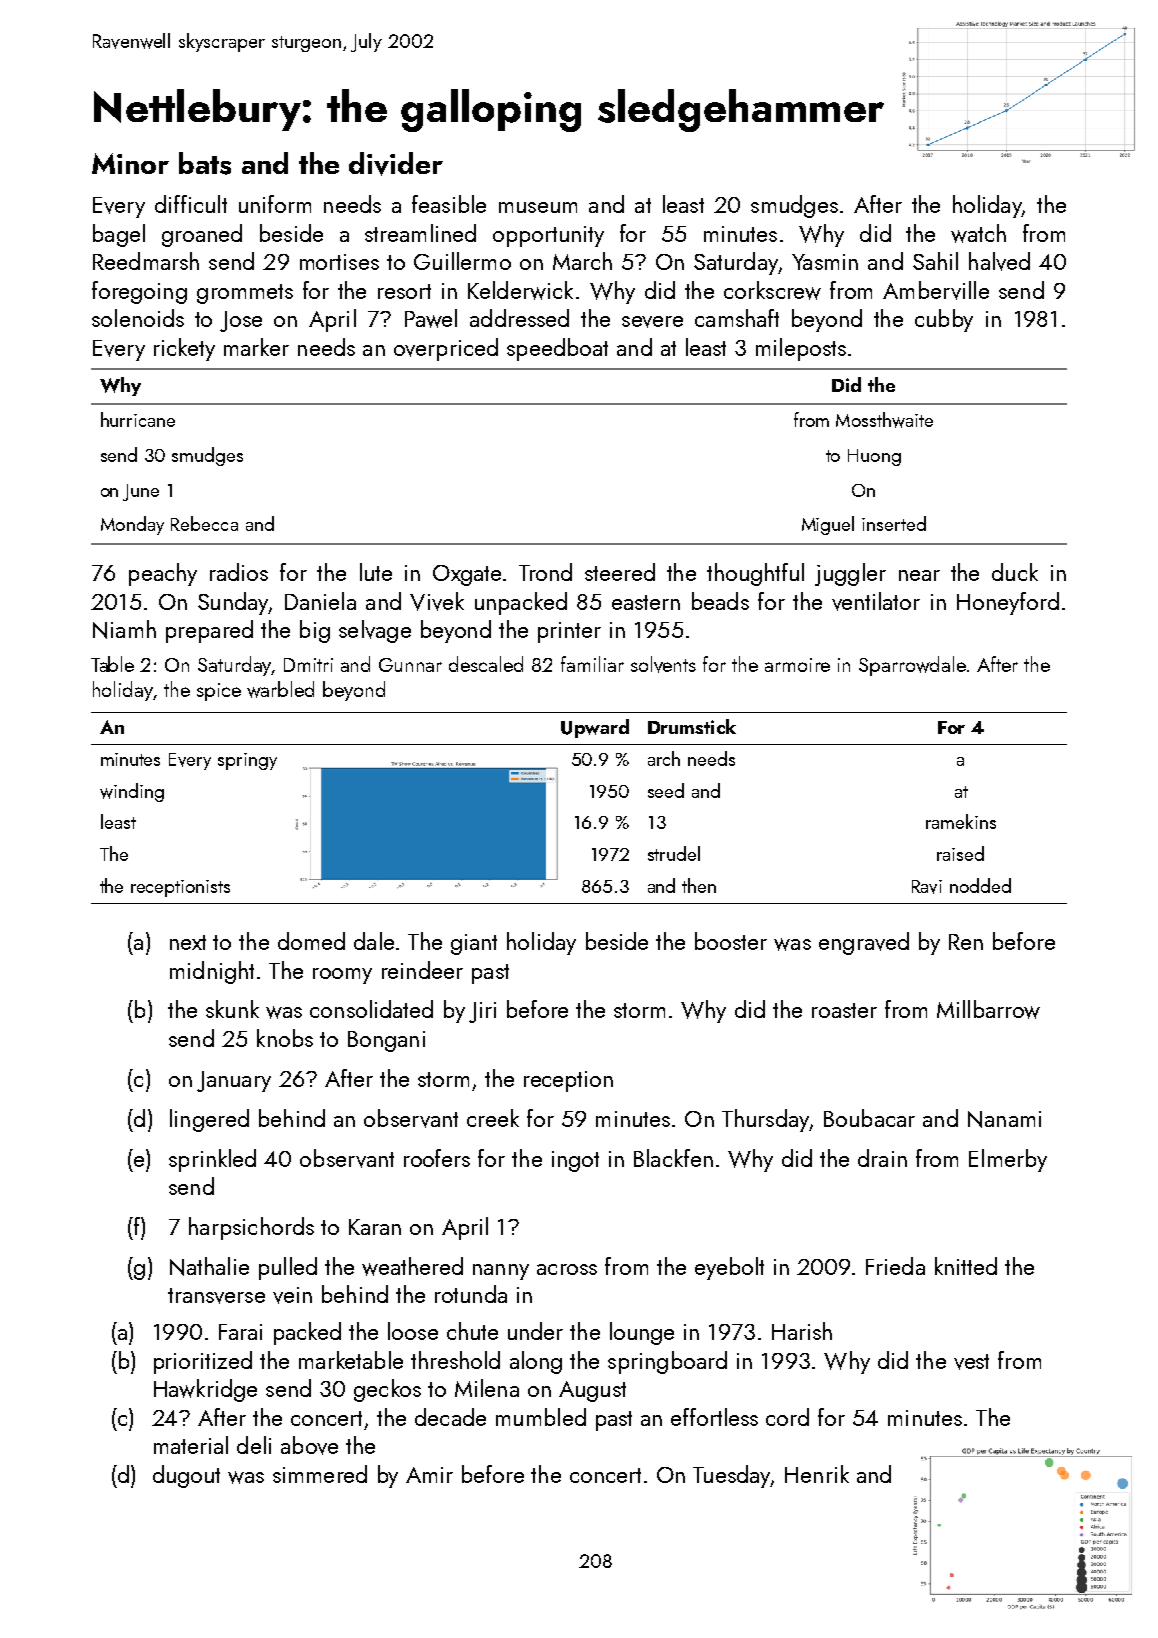  I want to click on lingered, so click(209, 1120).
